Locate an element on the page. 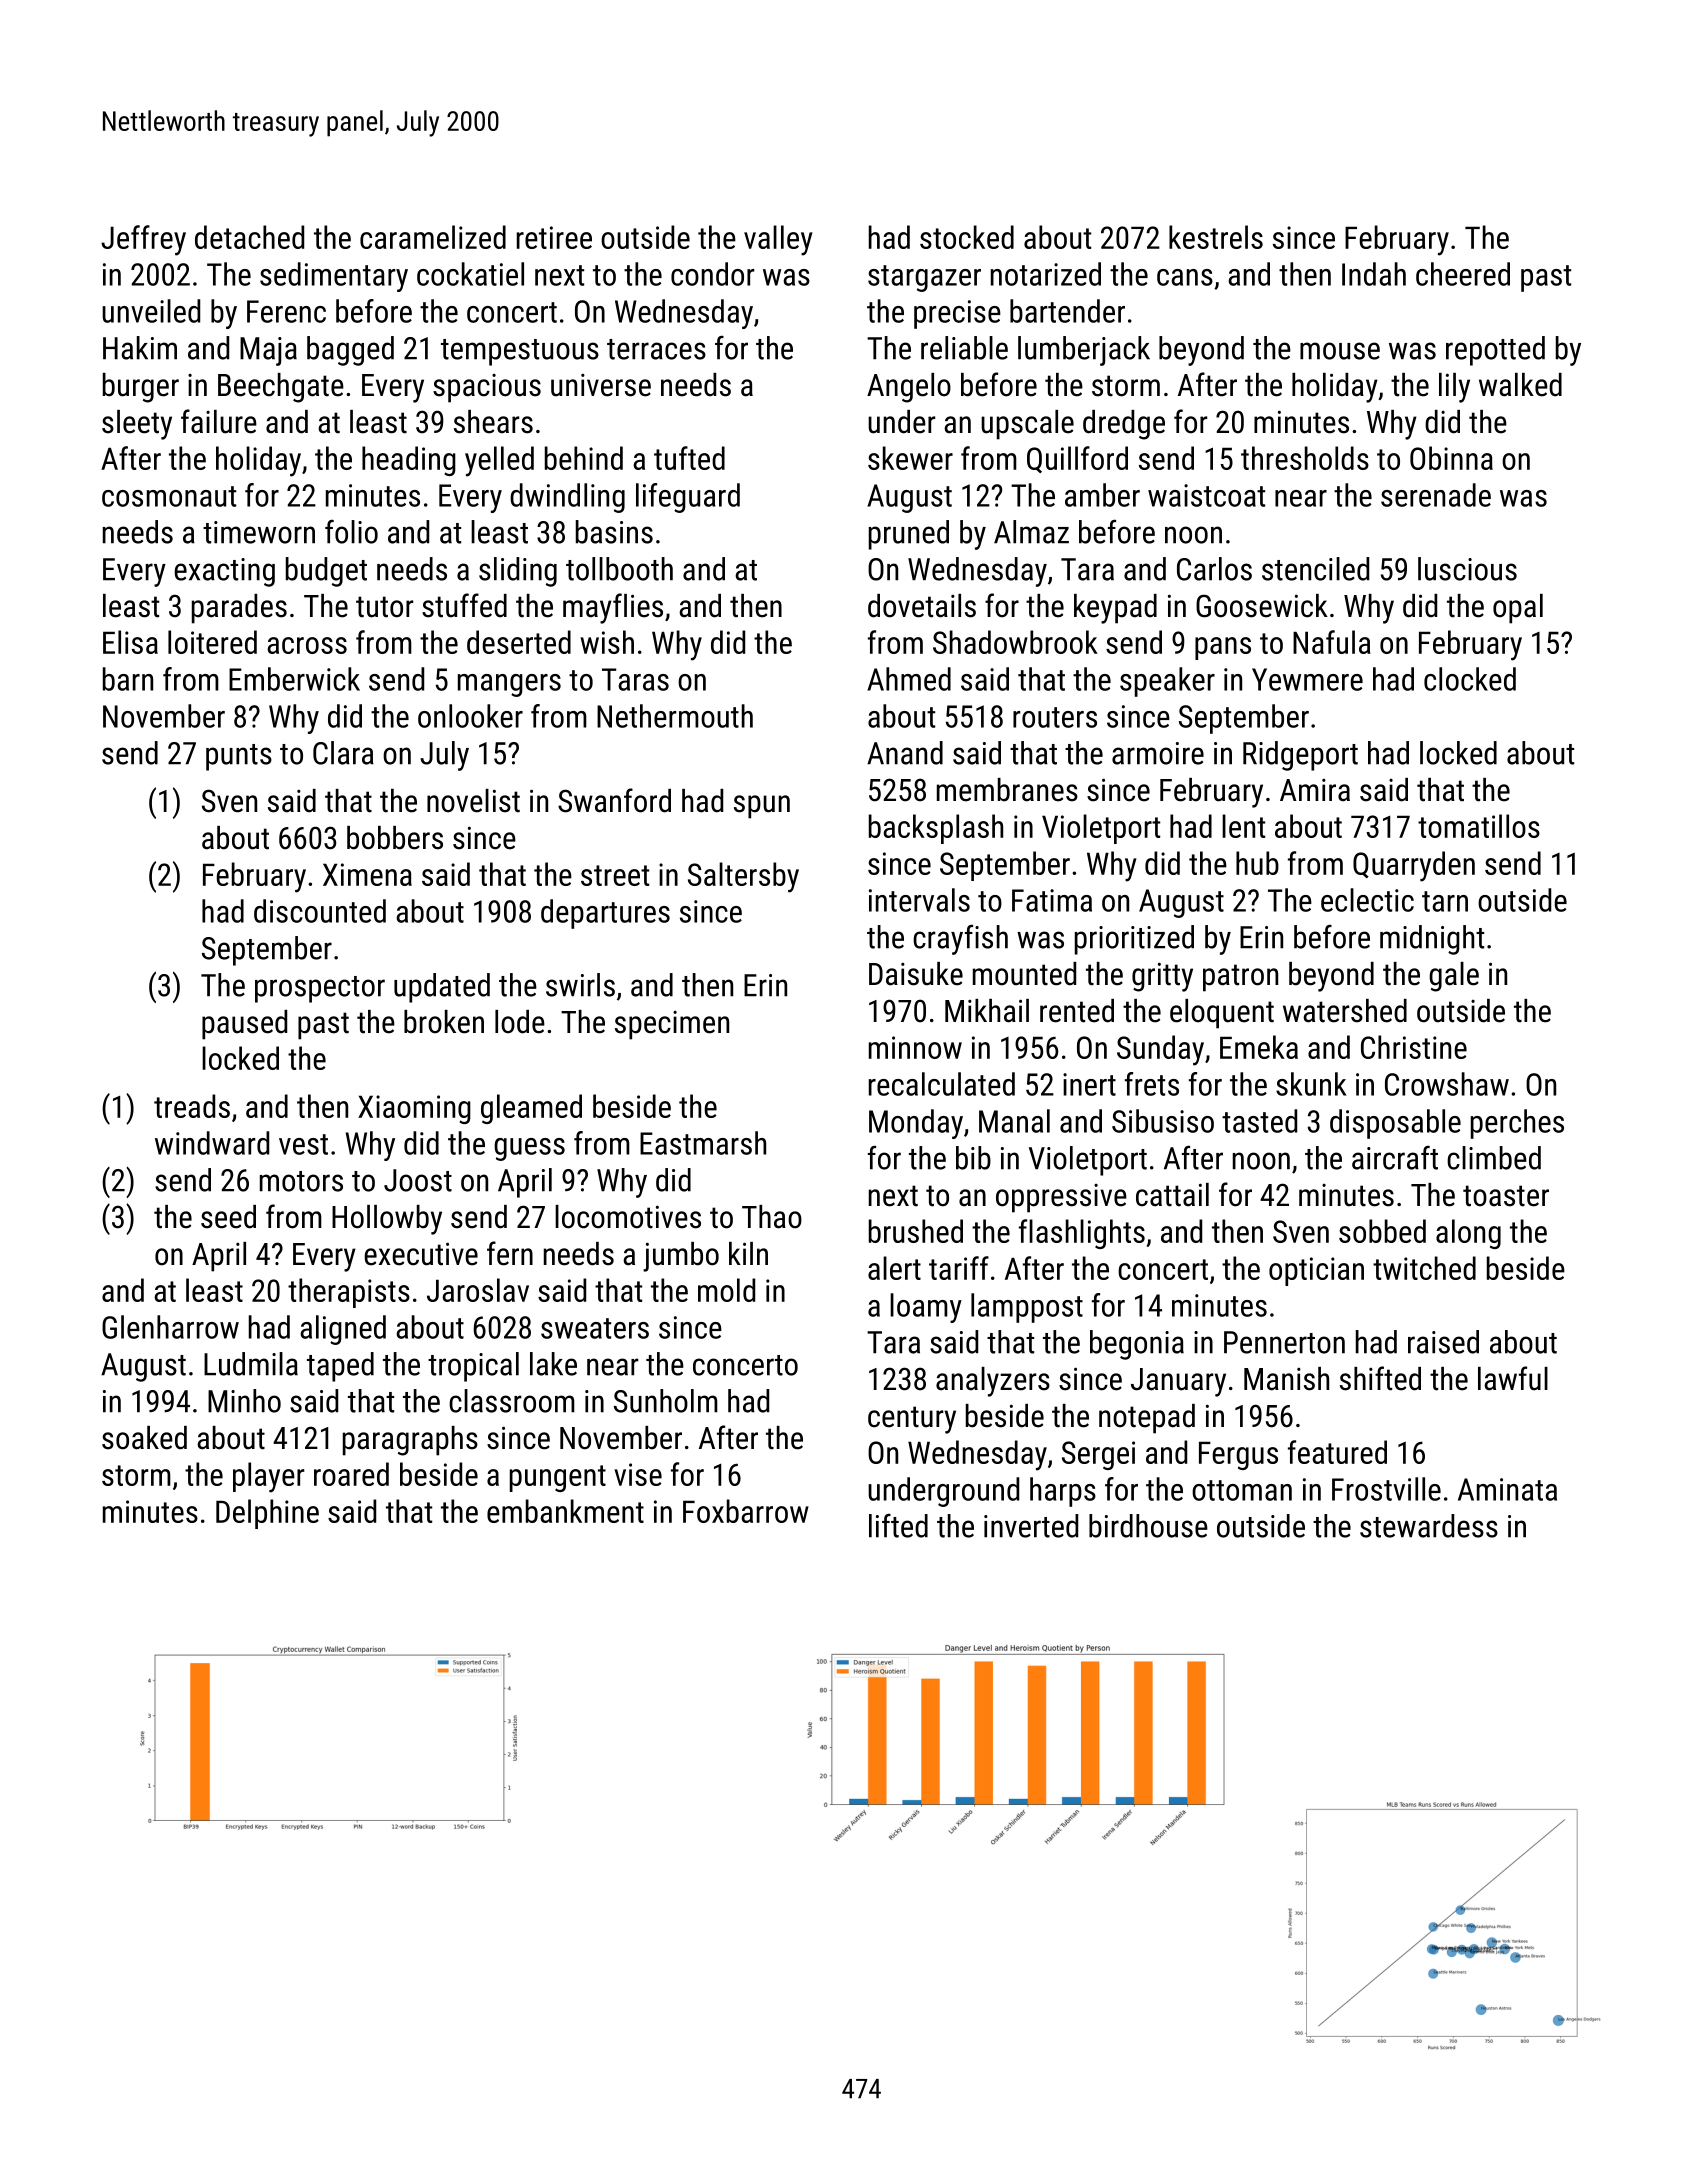  seed is located at coordinates (228, 1217).
